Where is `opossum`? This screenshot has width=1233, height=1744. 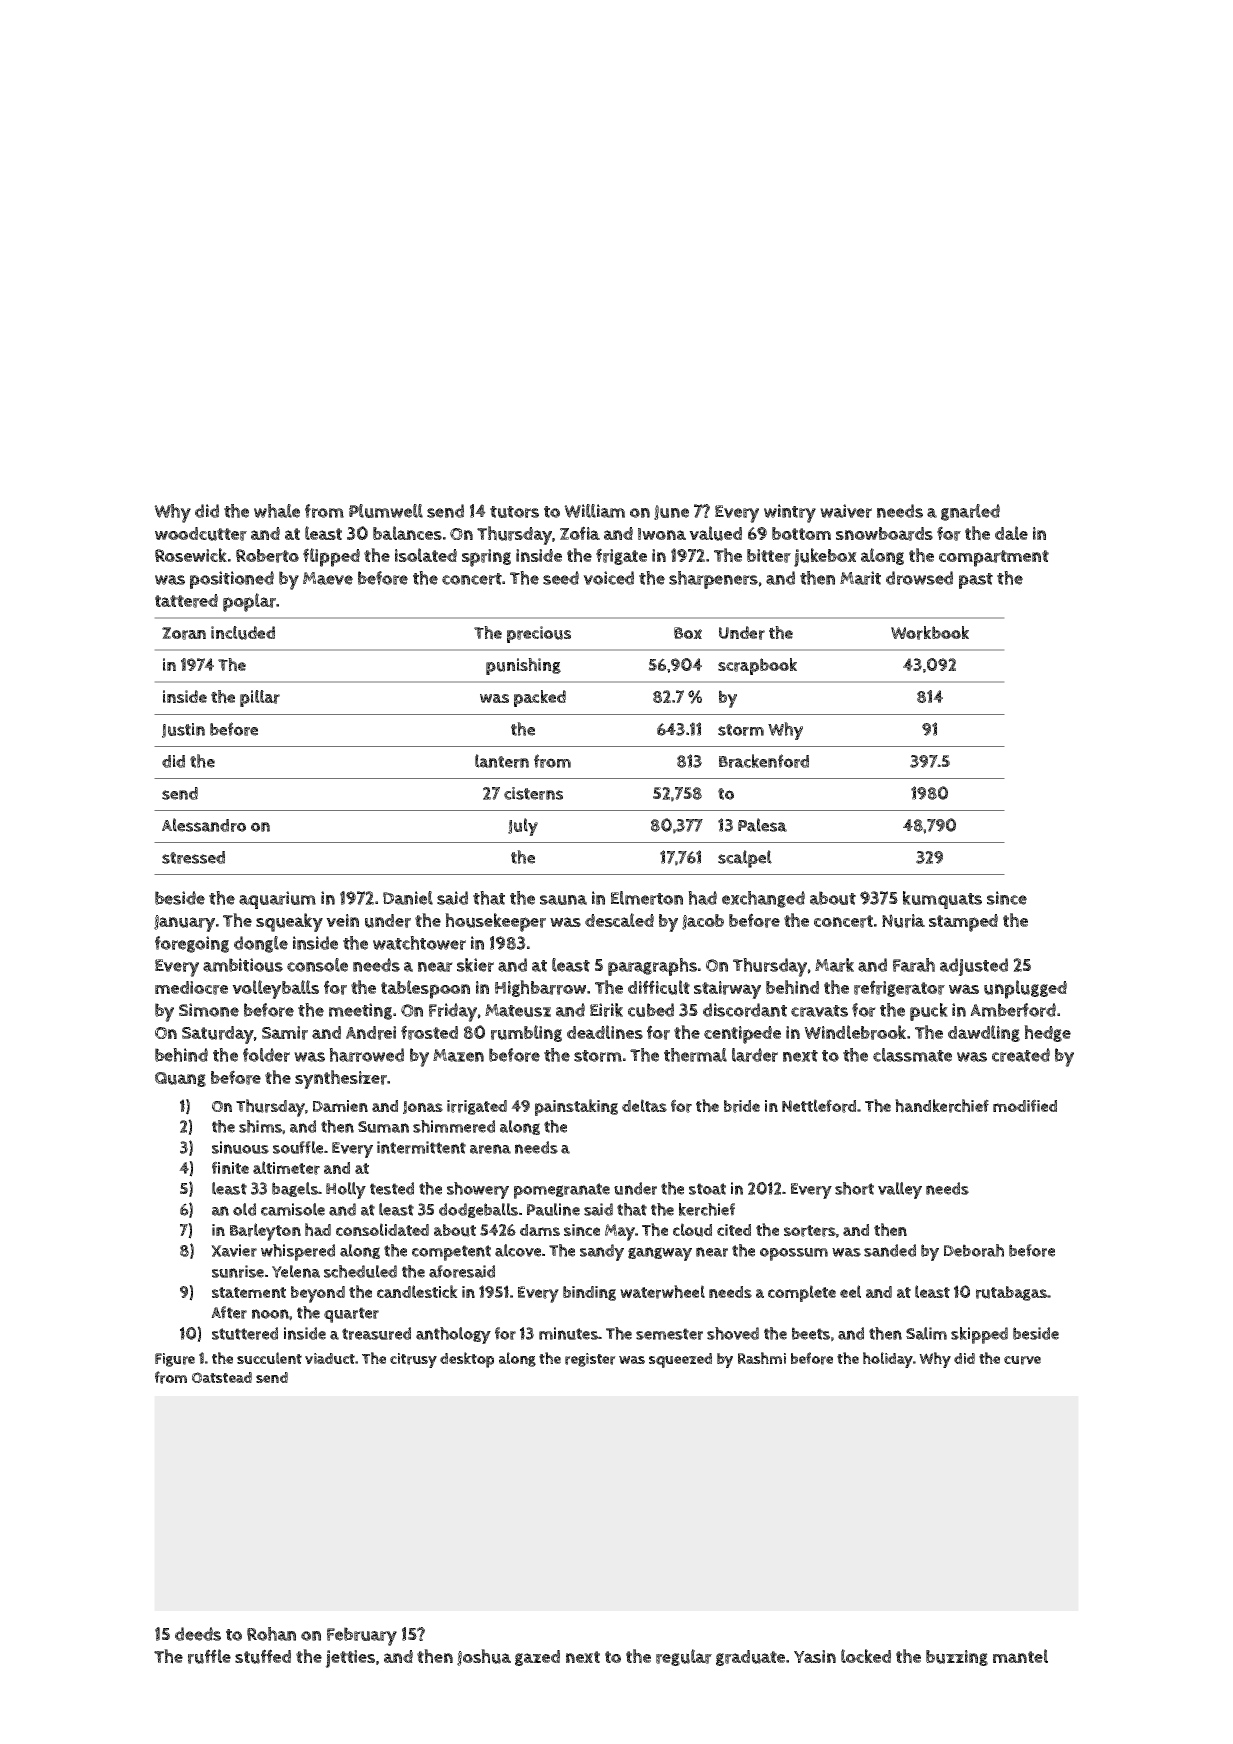
opossum is located at coordinates (794, 1254).
